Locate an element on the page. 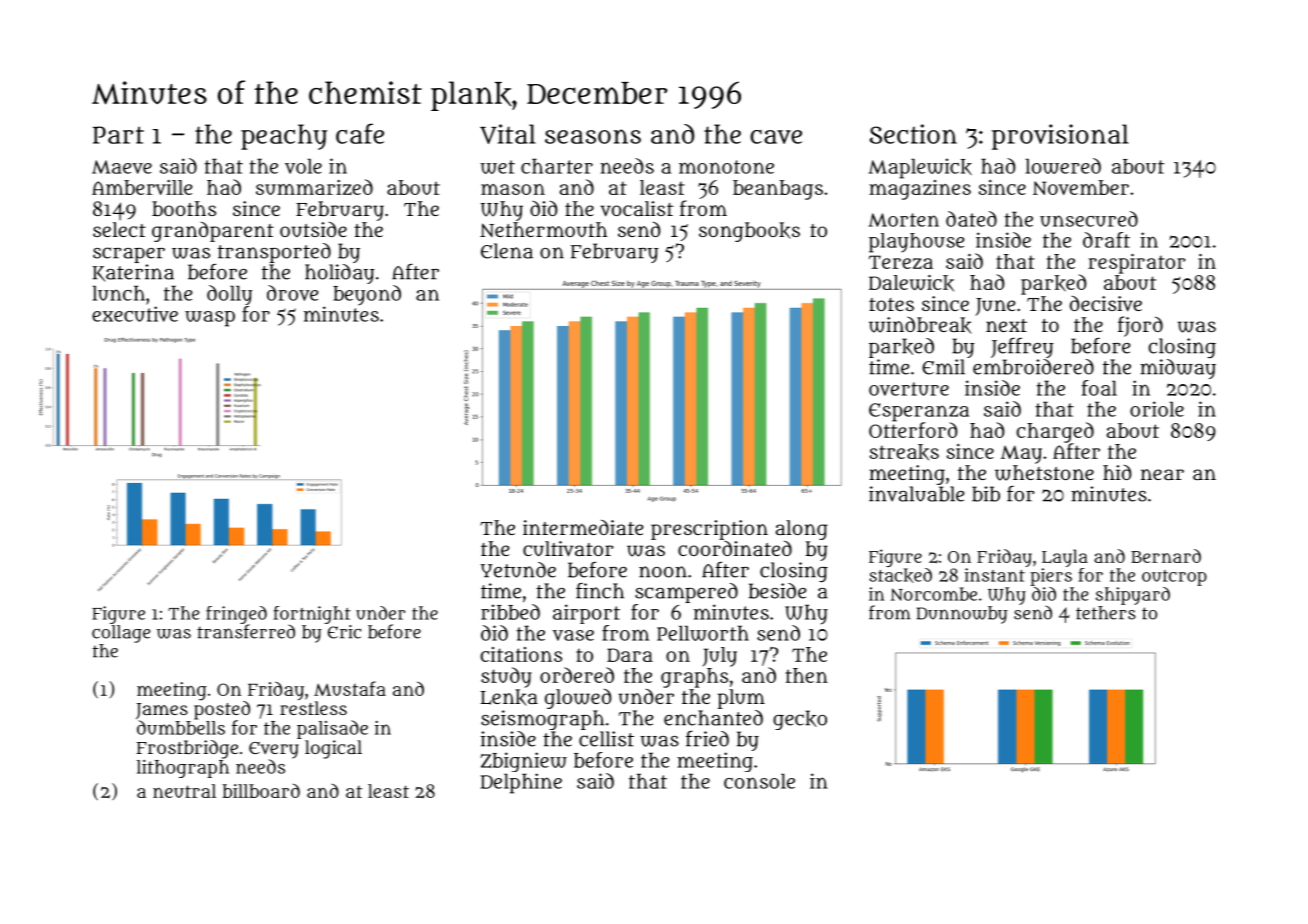 This page has height=924, width=1308. prescription is located at coordinates (709, 530).
